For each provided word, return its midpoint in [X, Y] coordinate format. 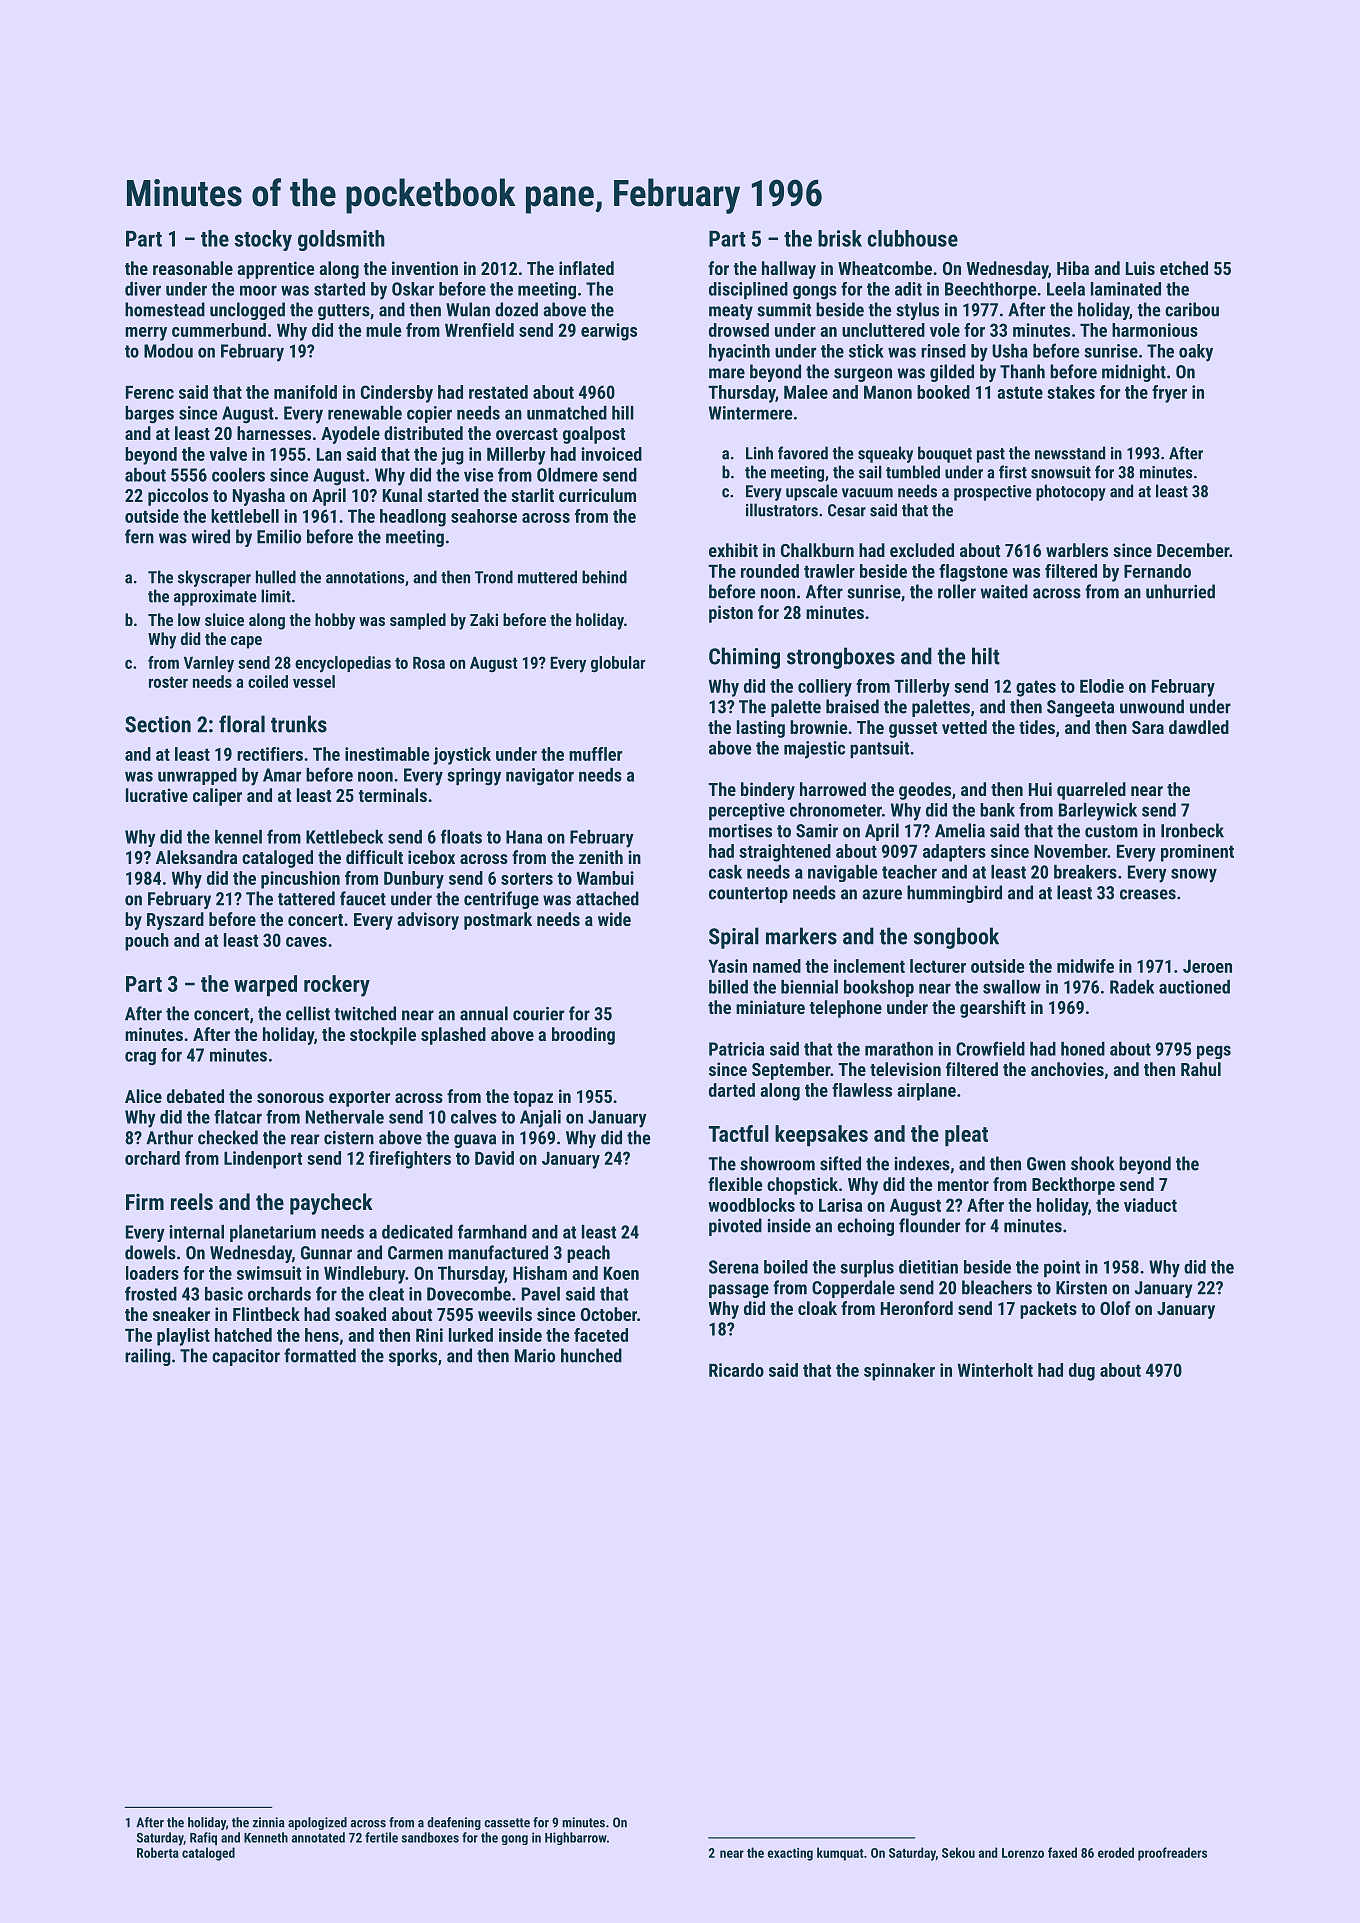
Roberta [158, 1852]
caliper [217, 797]
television [905, 1069]
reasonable [193, 268]
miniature [770, 1007]
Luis [1140, 268]
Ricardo [736, 1370]
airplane [926, 1092]
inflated [586, 268]
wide [614, 919]
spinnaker [899, 1372]
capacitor [246, 1357]
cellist [308, 1013]
